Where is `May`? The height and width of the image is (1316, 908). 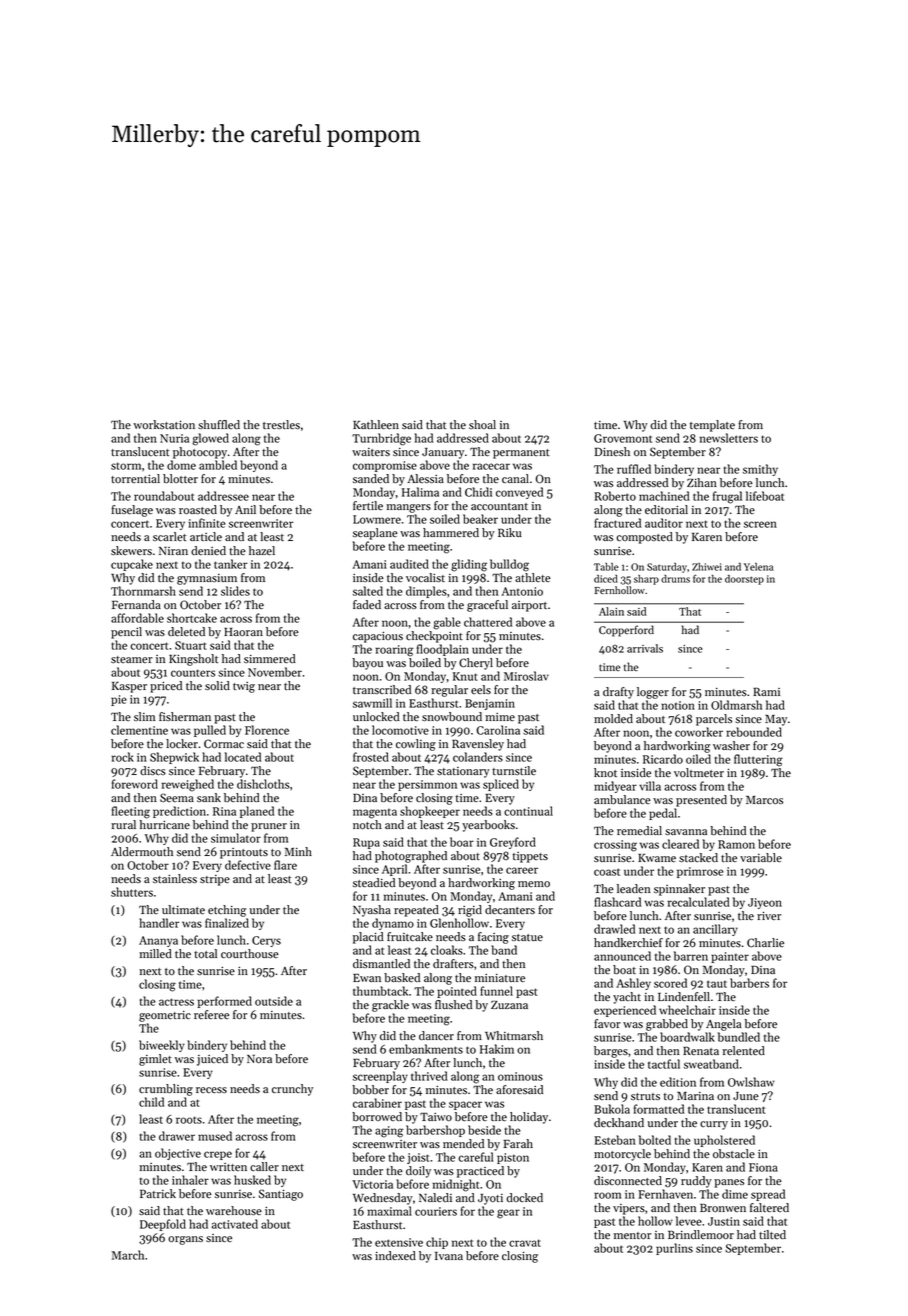
May is located at coordinates (776, 720).
